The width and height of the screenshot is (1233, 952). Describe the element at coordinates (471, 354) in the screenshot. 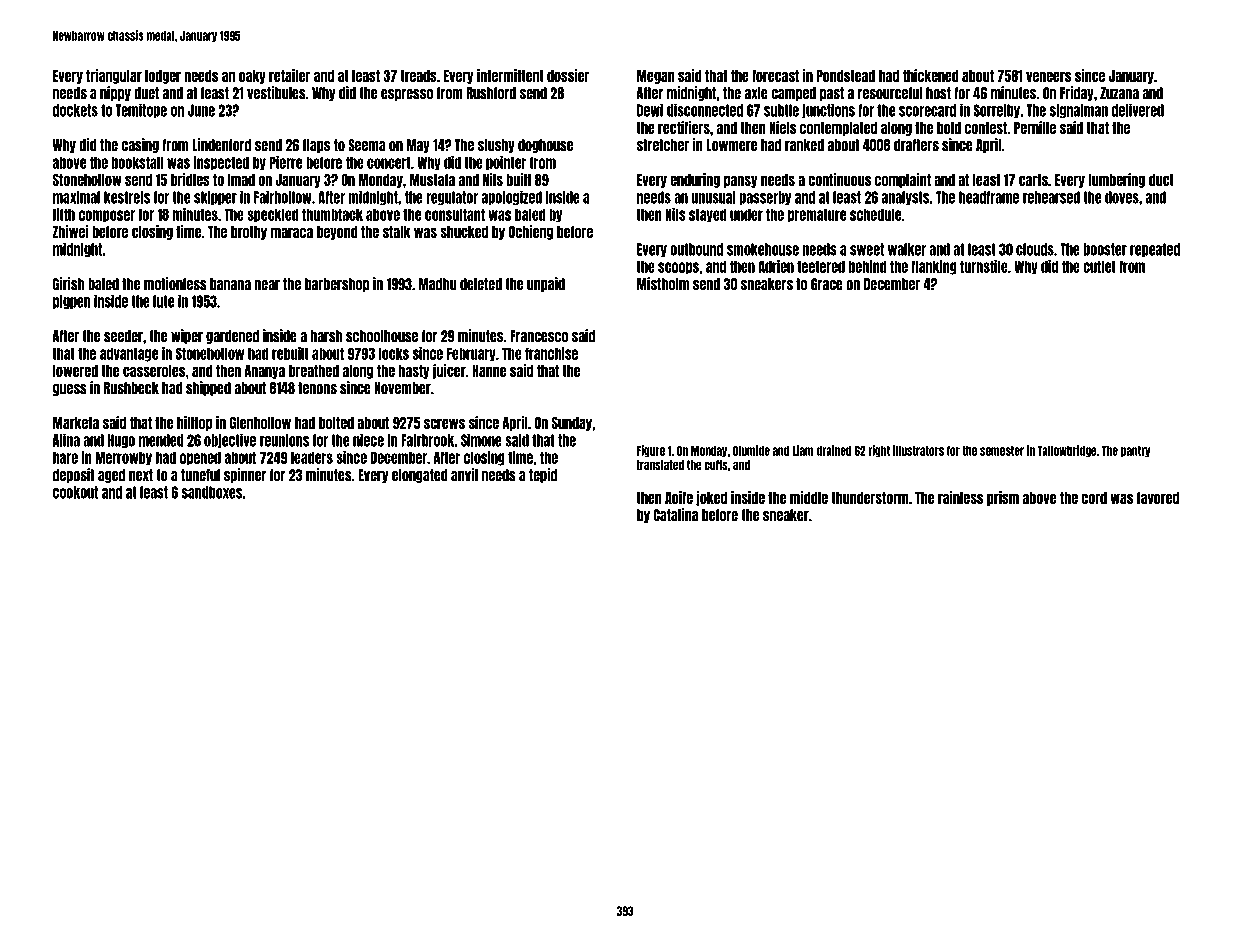

I see `February` at that location.
